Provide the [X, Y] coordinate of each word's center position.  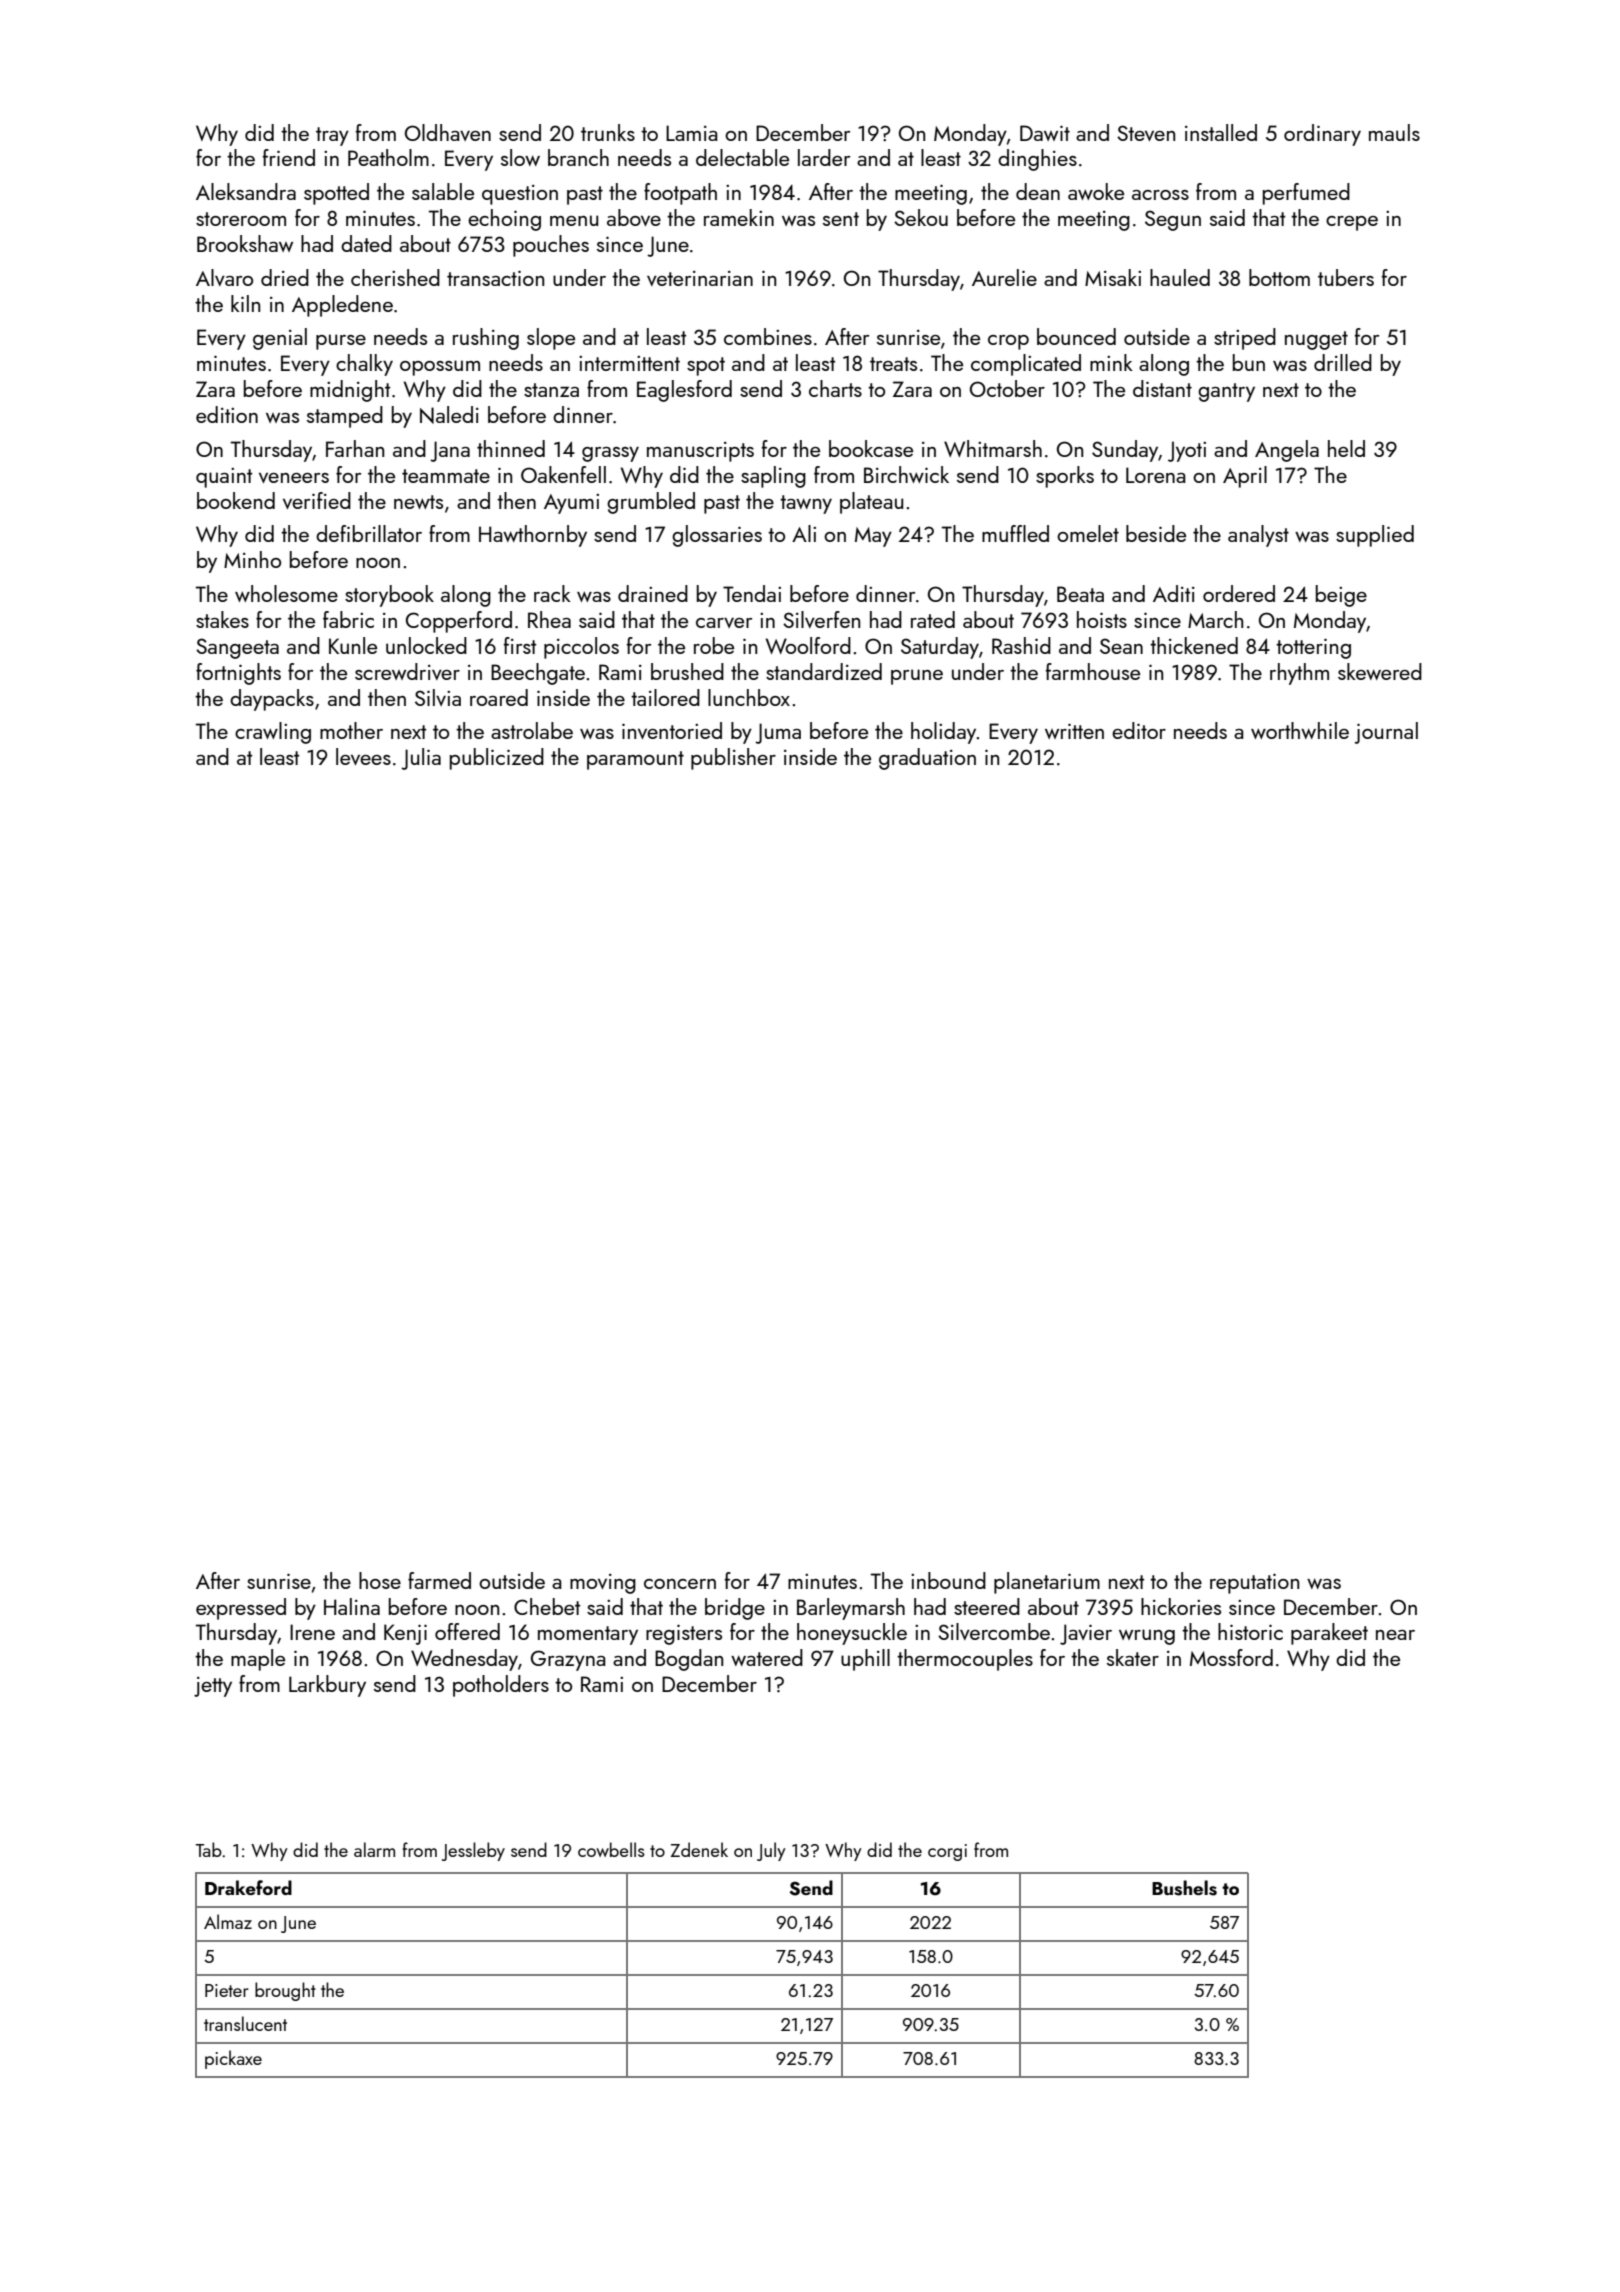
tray [332, 136]
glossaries [717, 536]
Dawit [1045, 133]
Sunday [1125, 451]
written [1074, 731]
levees [363, 756]
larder [824, 157]
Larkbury [327, 1686]
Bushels [1184, 1888]
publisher [733, 759]
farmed [439, 1580]
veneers [294, 478]
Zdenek [699, 1849]
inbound [948, 1580]
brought [285, 1991]
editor [1139, 730]
